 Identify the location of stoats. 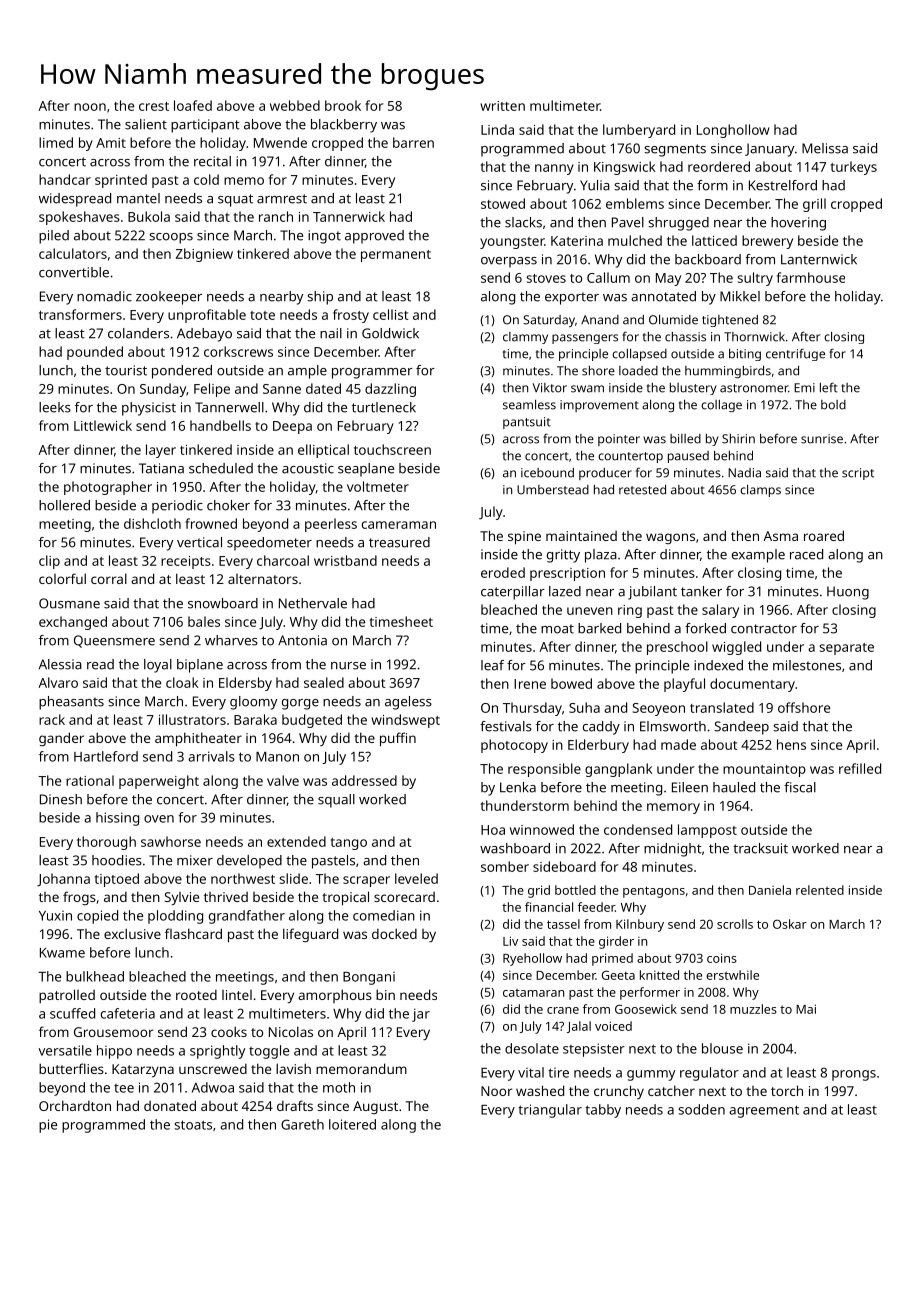
(193, 1125).
